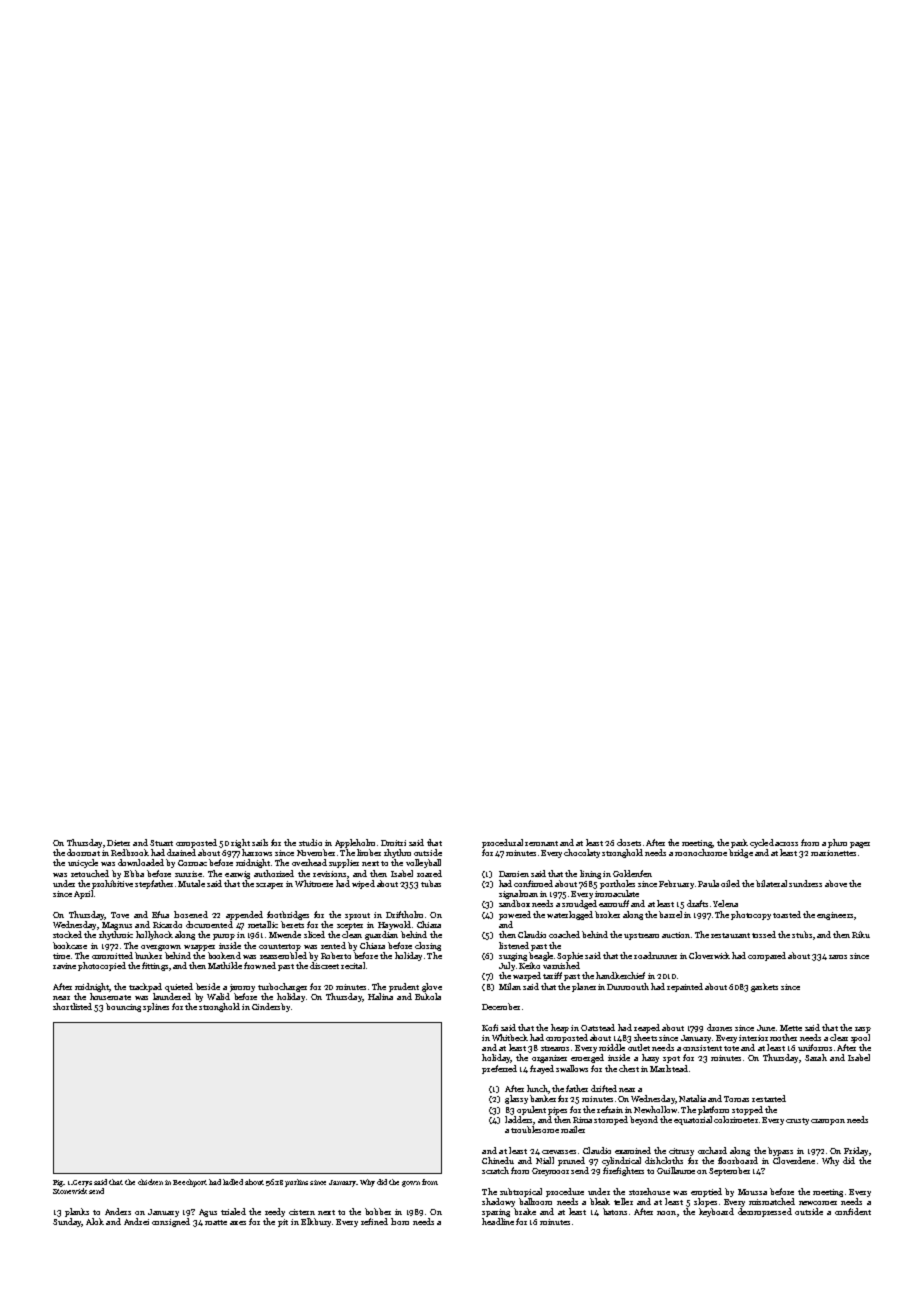 This screenshot has height=1308, width=924. Describe the element at coordinates (83, 863) in the screenshot. I see `unicycle` at that location.
